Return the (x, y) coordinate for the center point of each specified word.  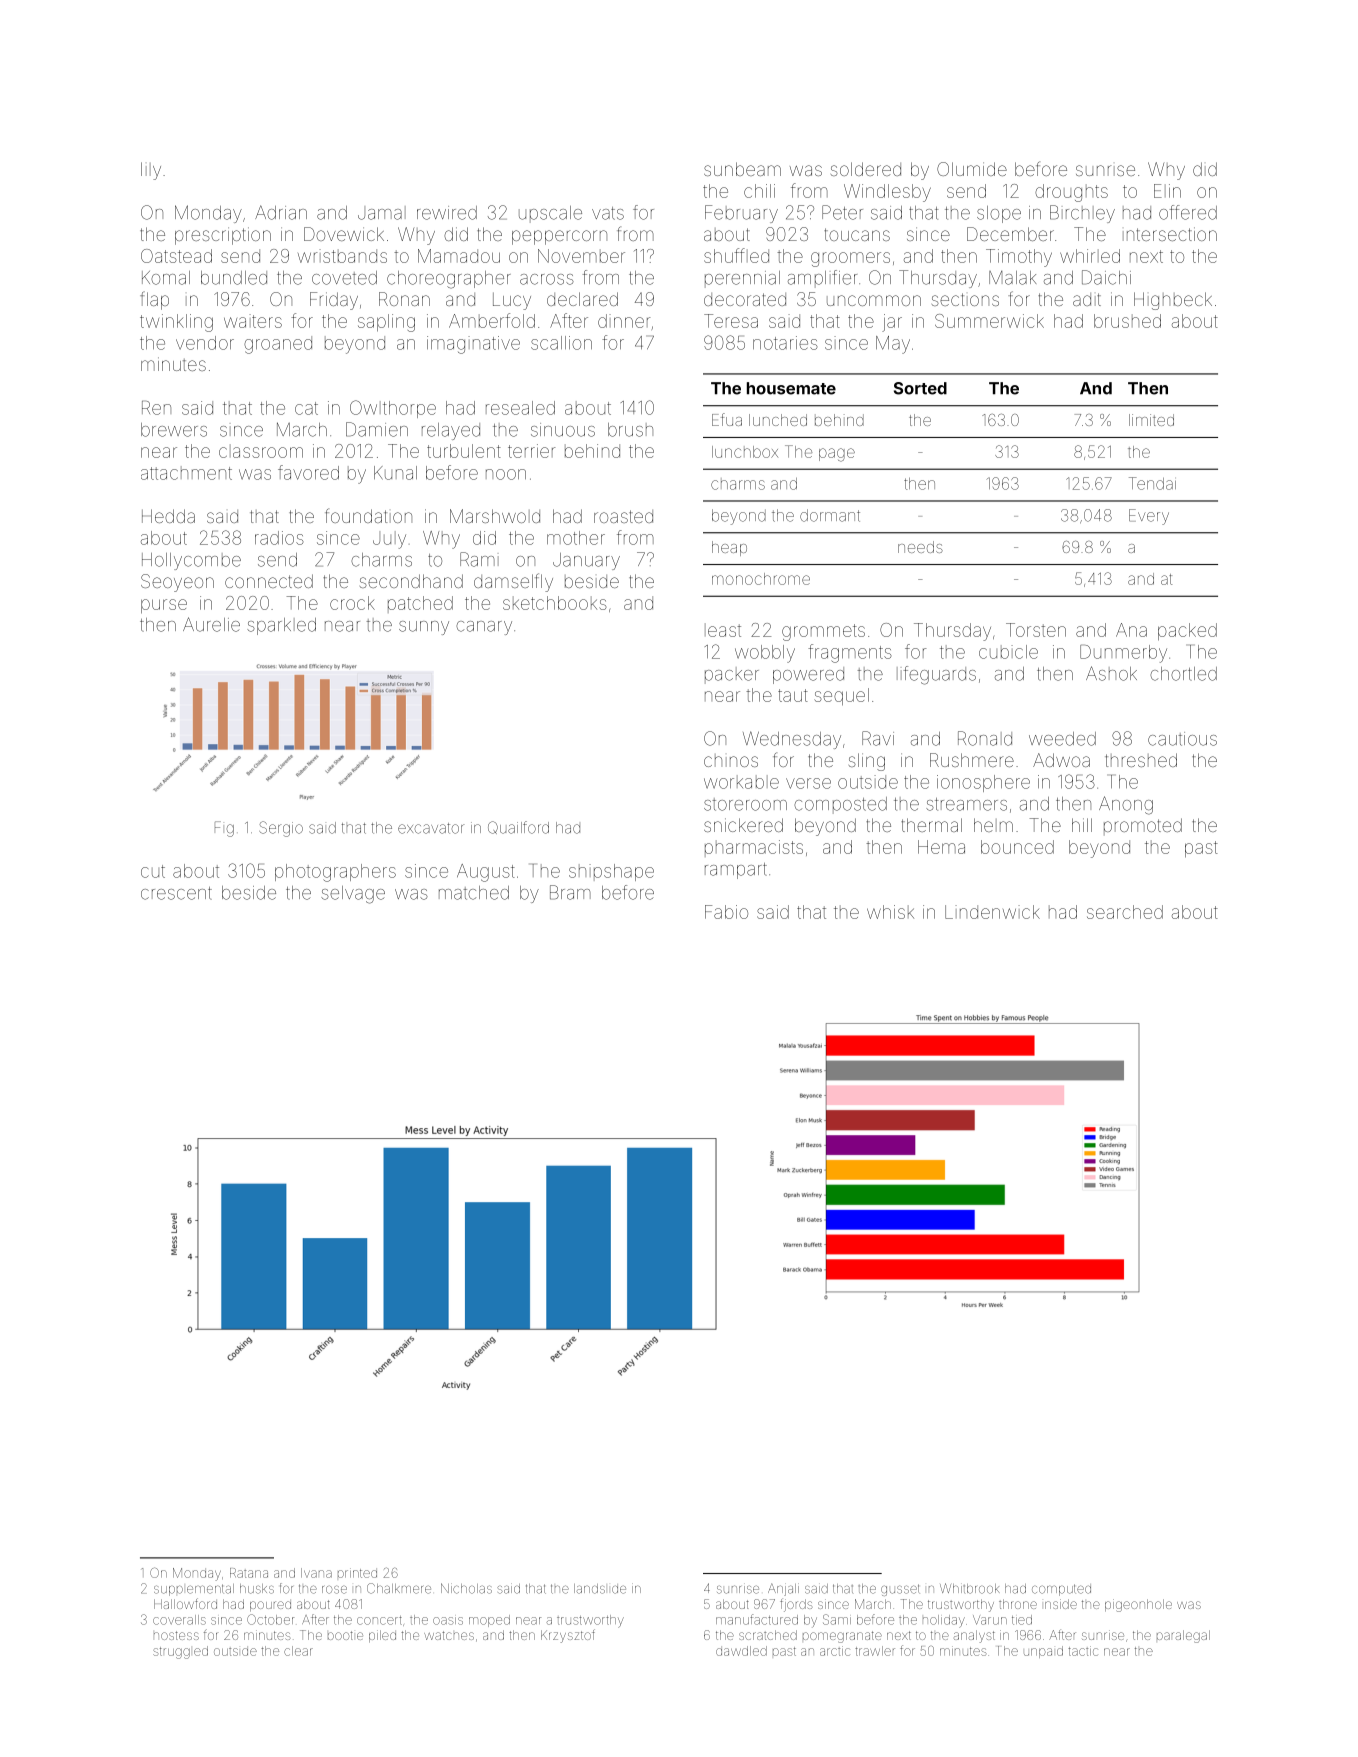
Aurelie (211, 624)
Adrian (281, 212)
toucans (857, 234)
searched (1125, 912)
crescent (176, 893)
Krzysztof (568, 1636)
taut (793, 695)
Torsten (1036, 630)
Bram (570, 892)
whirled (1090, 256)
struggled (180, 1652)
